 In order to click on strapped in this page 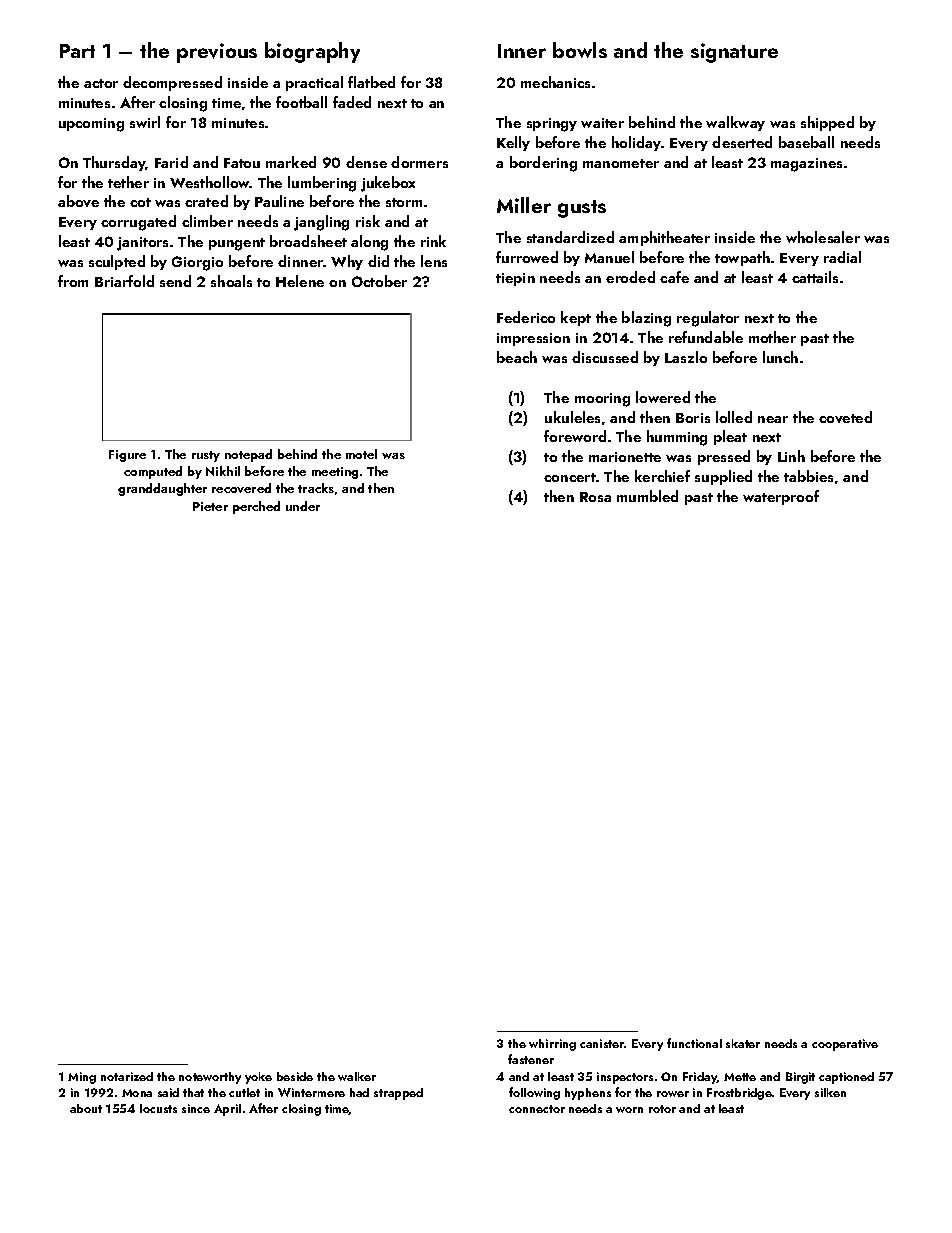, I will do `click(398, 1094)`.
